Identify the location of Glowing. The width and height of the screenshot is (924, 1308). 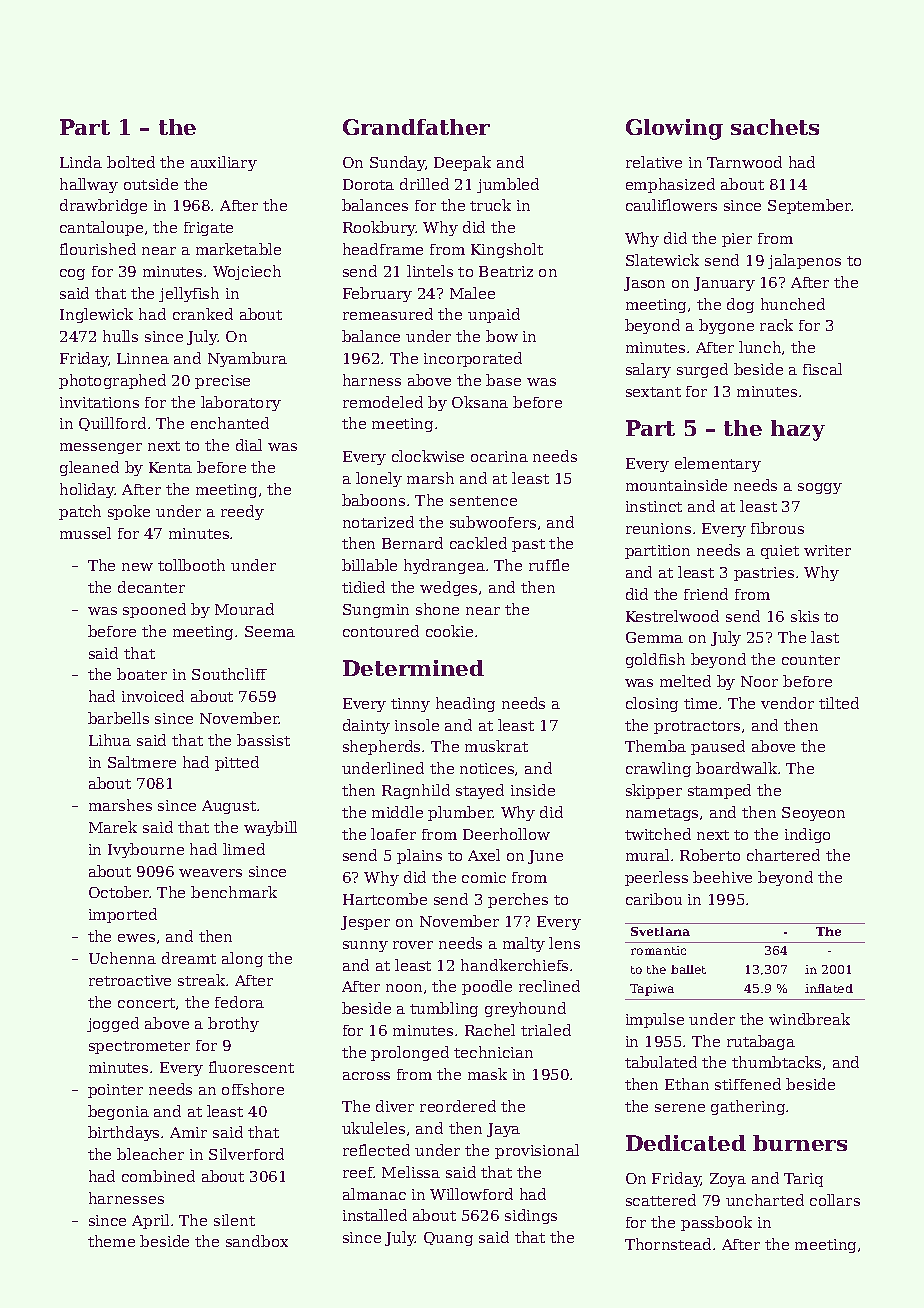
(674, 129).
